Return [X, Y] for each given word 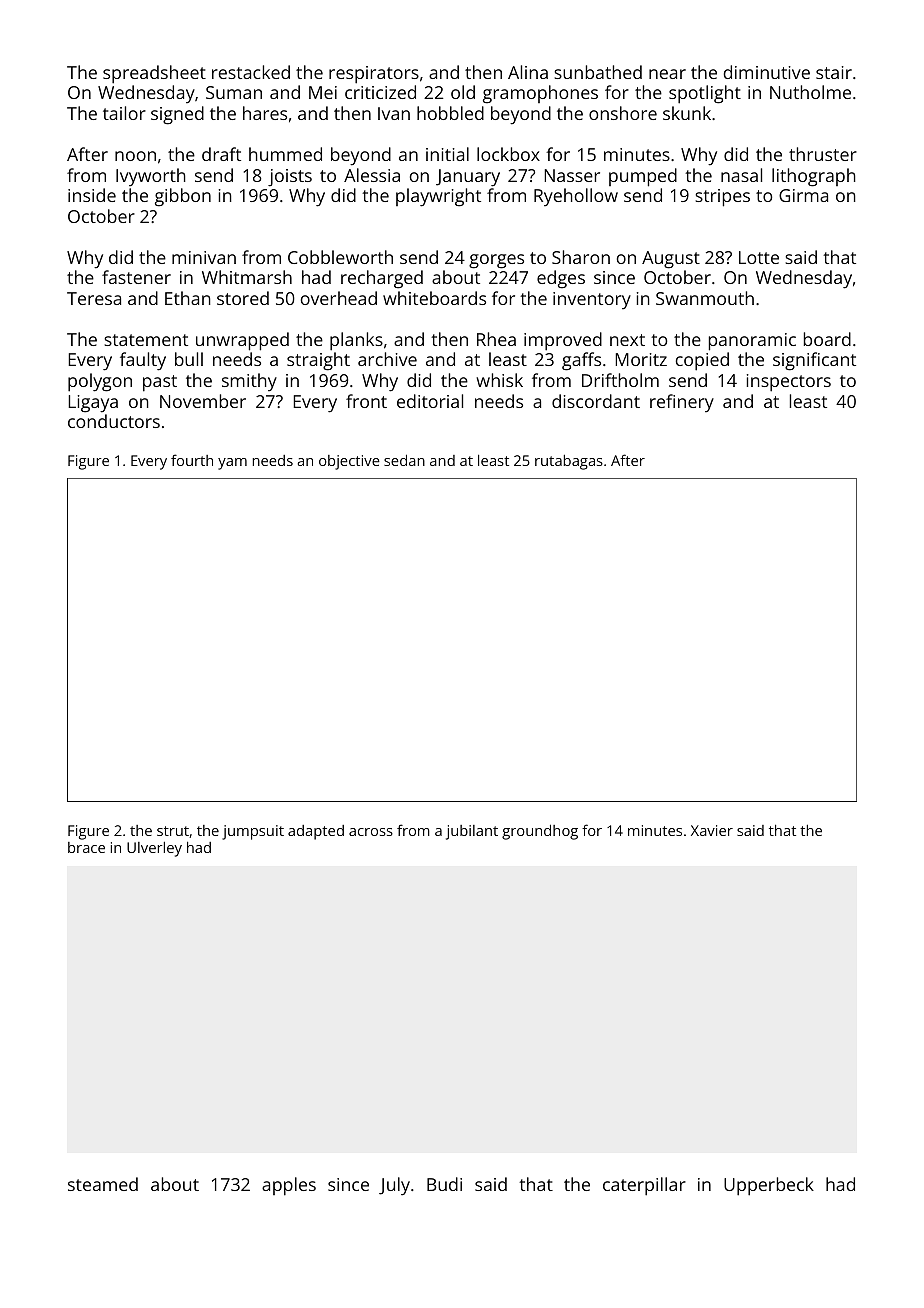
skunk [687, 113]
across [371, 832]
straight [318, 361]
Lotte [759, 257]
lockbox [508, 154]
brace [86, 847]
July [394, 1186]
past [160, 383]
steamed [103, 1184]
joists [290, 178]
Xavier [712, 830]
